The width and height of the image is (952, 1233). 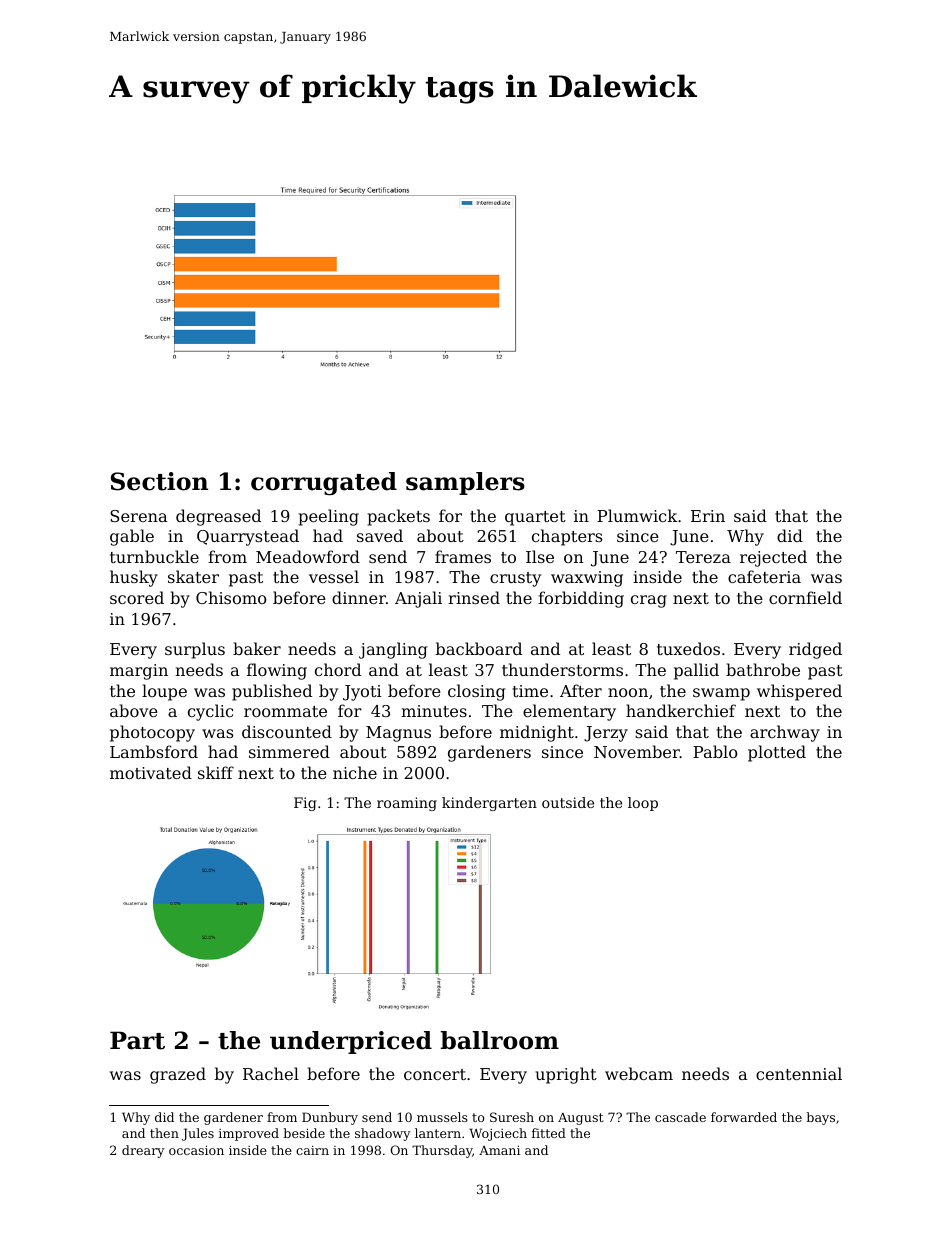 I want to click on kindergarten, so click(x=489, y=804).
